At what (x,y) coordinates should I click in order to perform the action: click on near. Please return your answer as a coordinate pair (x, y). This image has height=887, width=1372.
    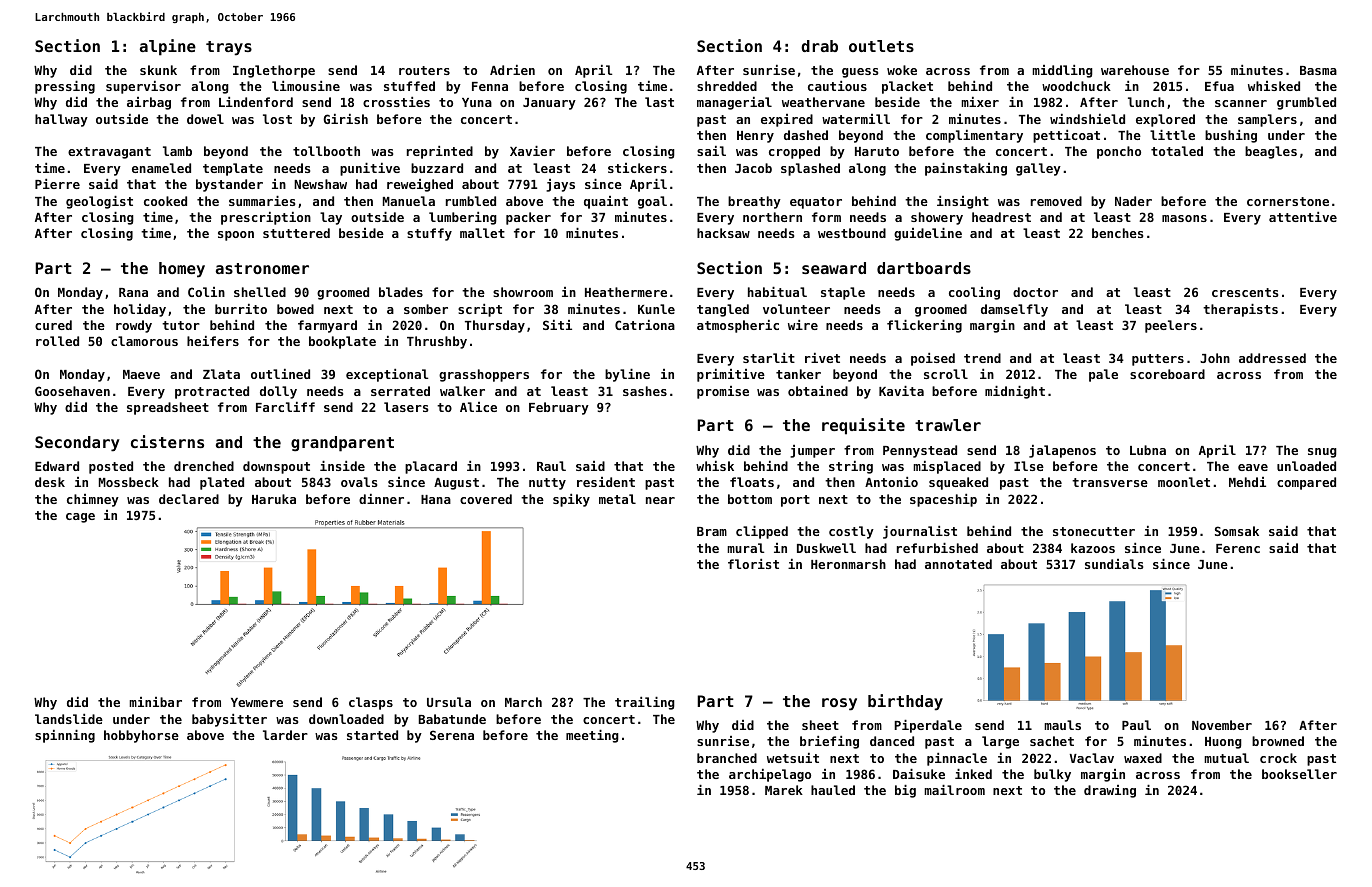
    Looking at the image, I should click on (660, 500).
